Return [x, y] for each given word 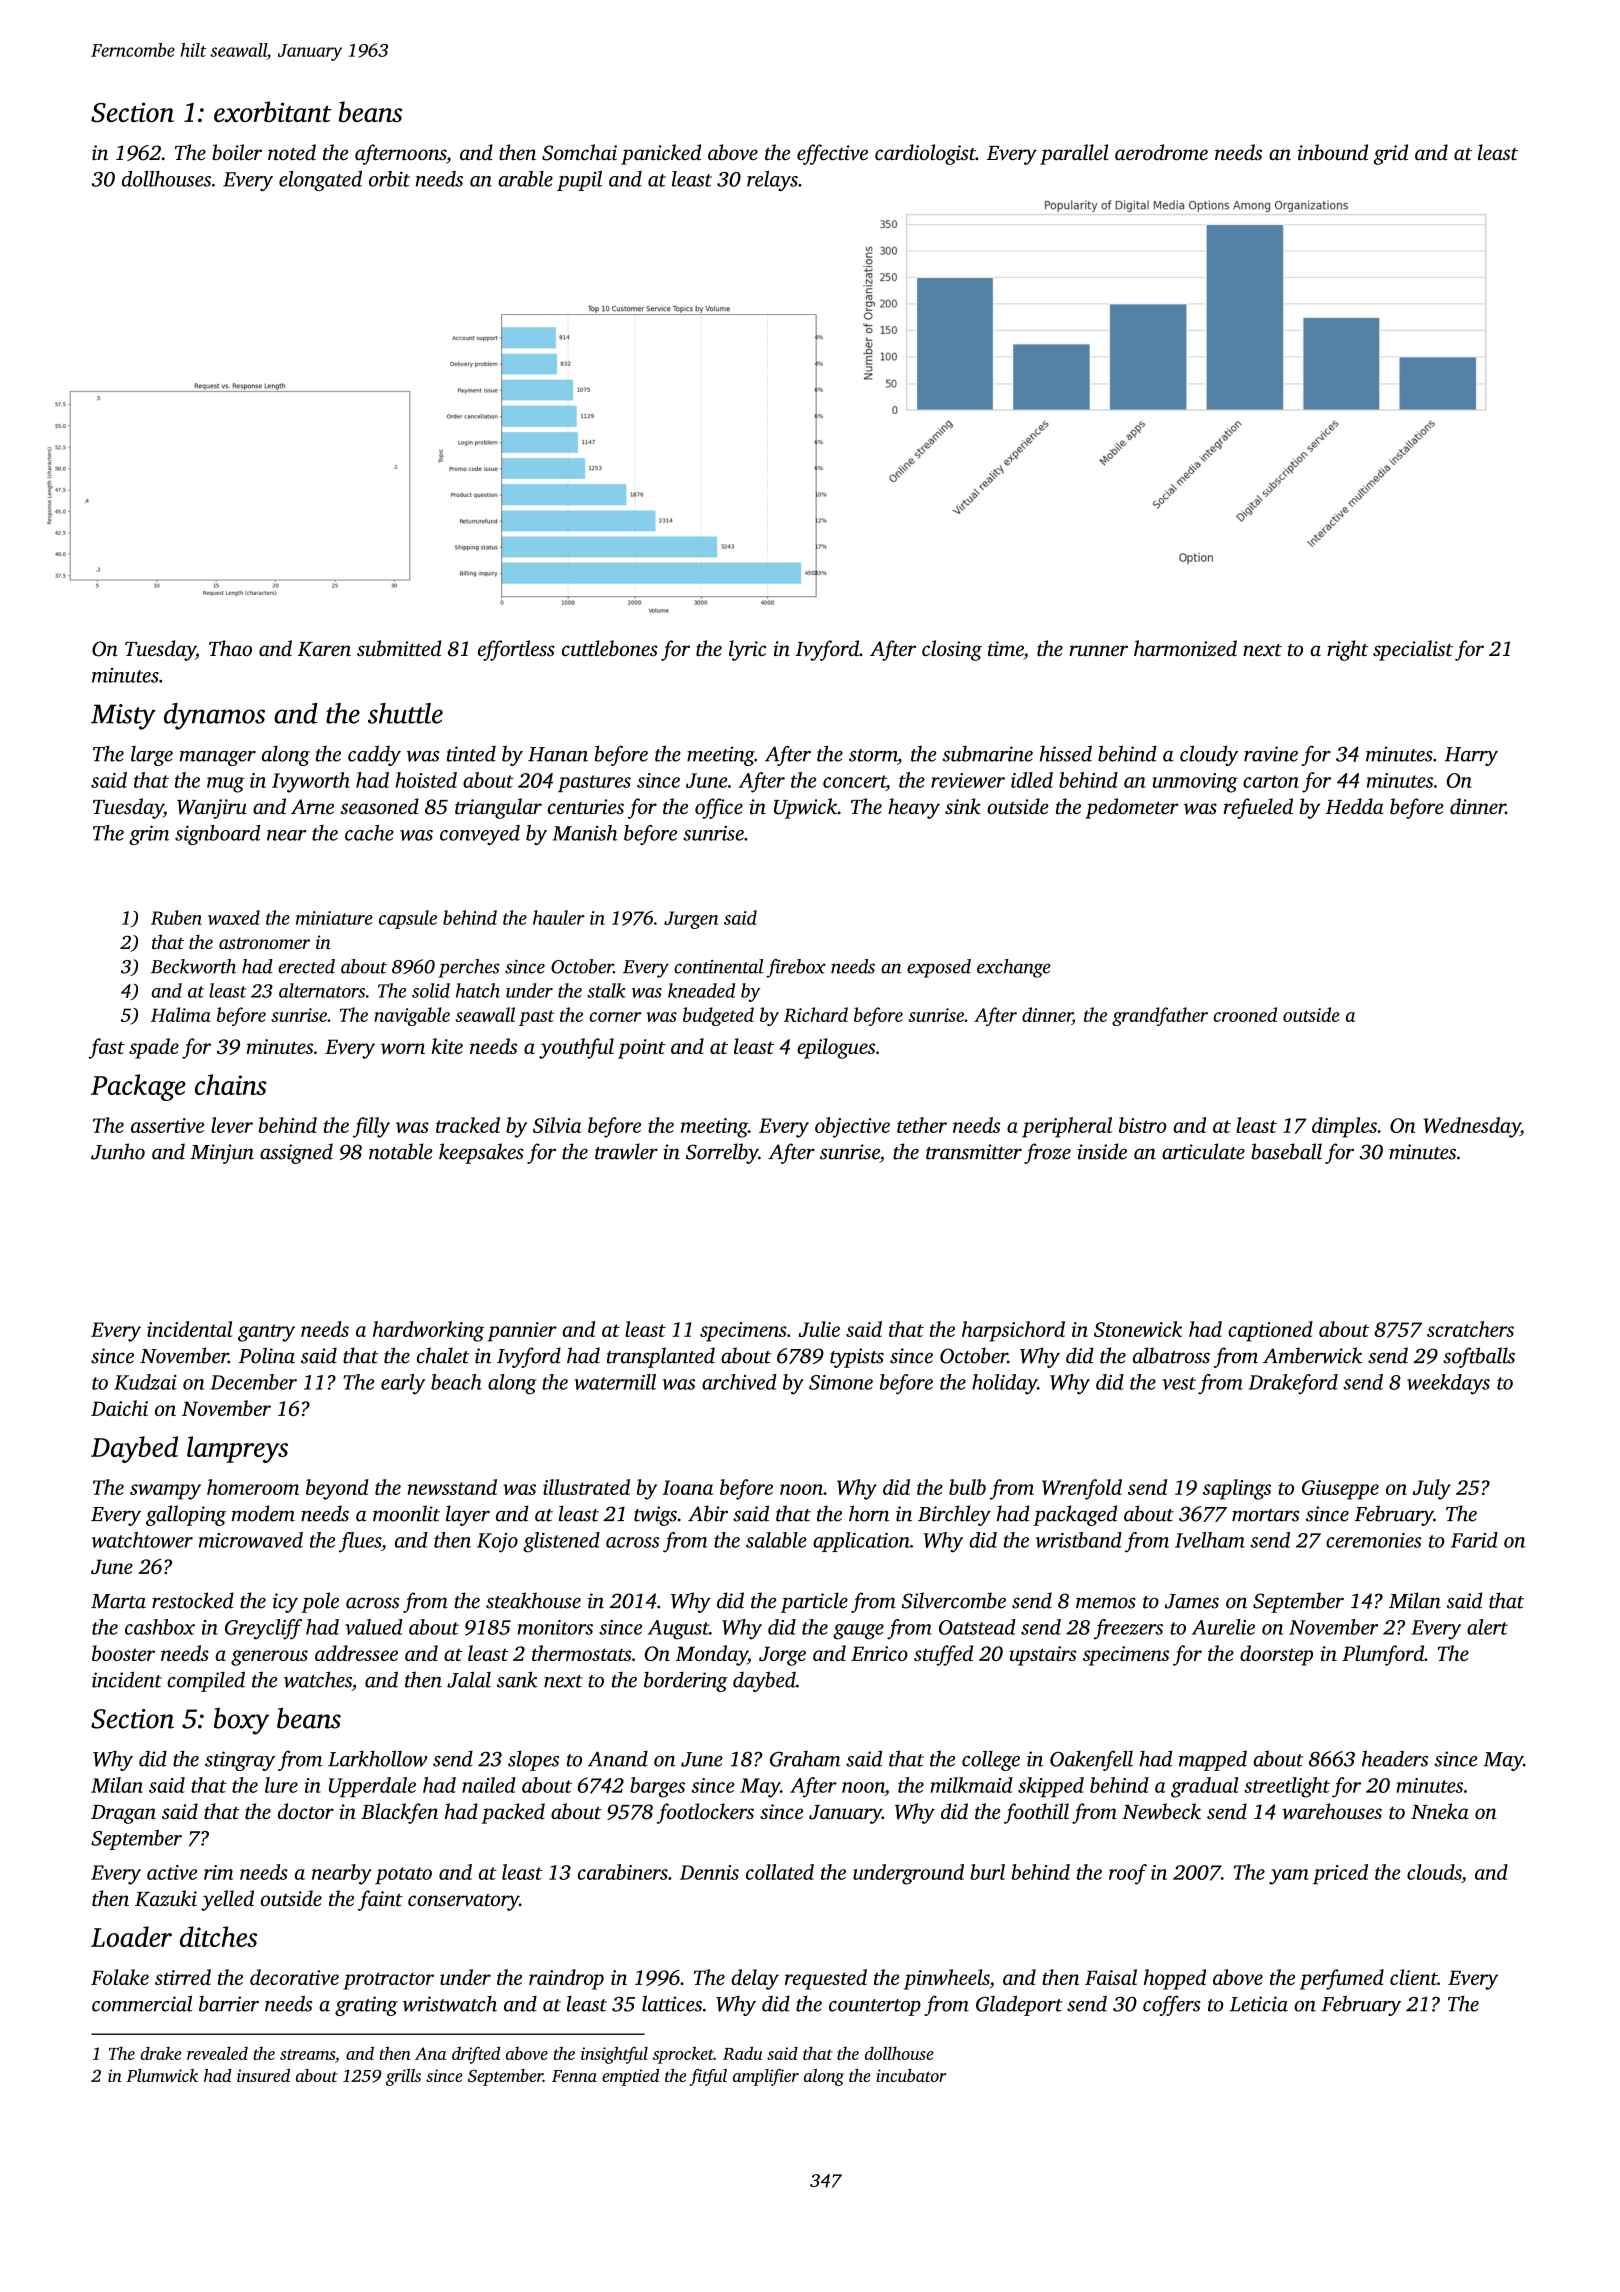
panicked [661, 154]
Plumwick [162, 2075]
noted [292, 152]
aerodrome [1161, 152]
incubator [911, 2075]
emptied [630, 2077]
